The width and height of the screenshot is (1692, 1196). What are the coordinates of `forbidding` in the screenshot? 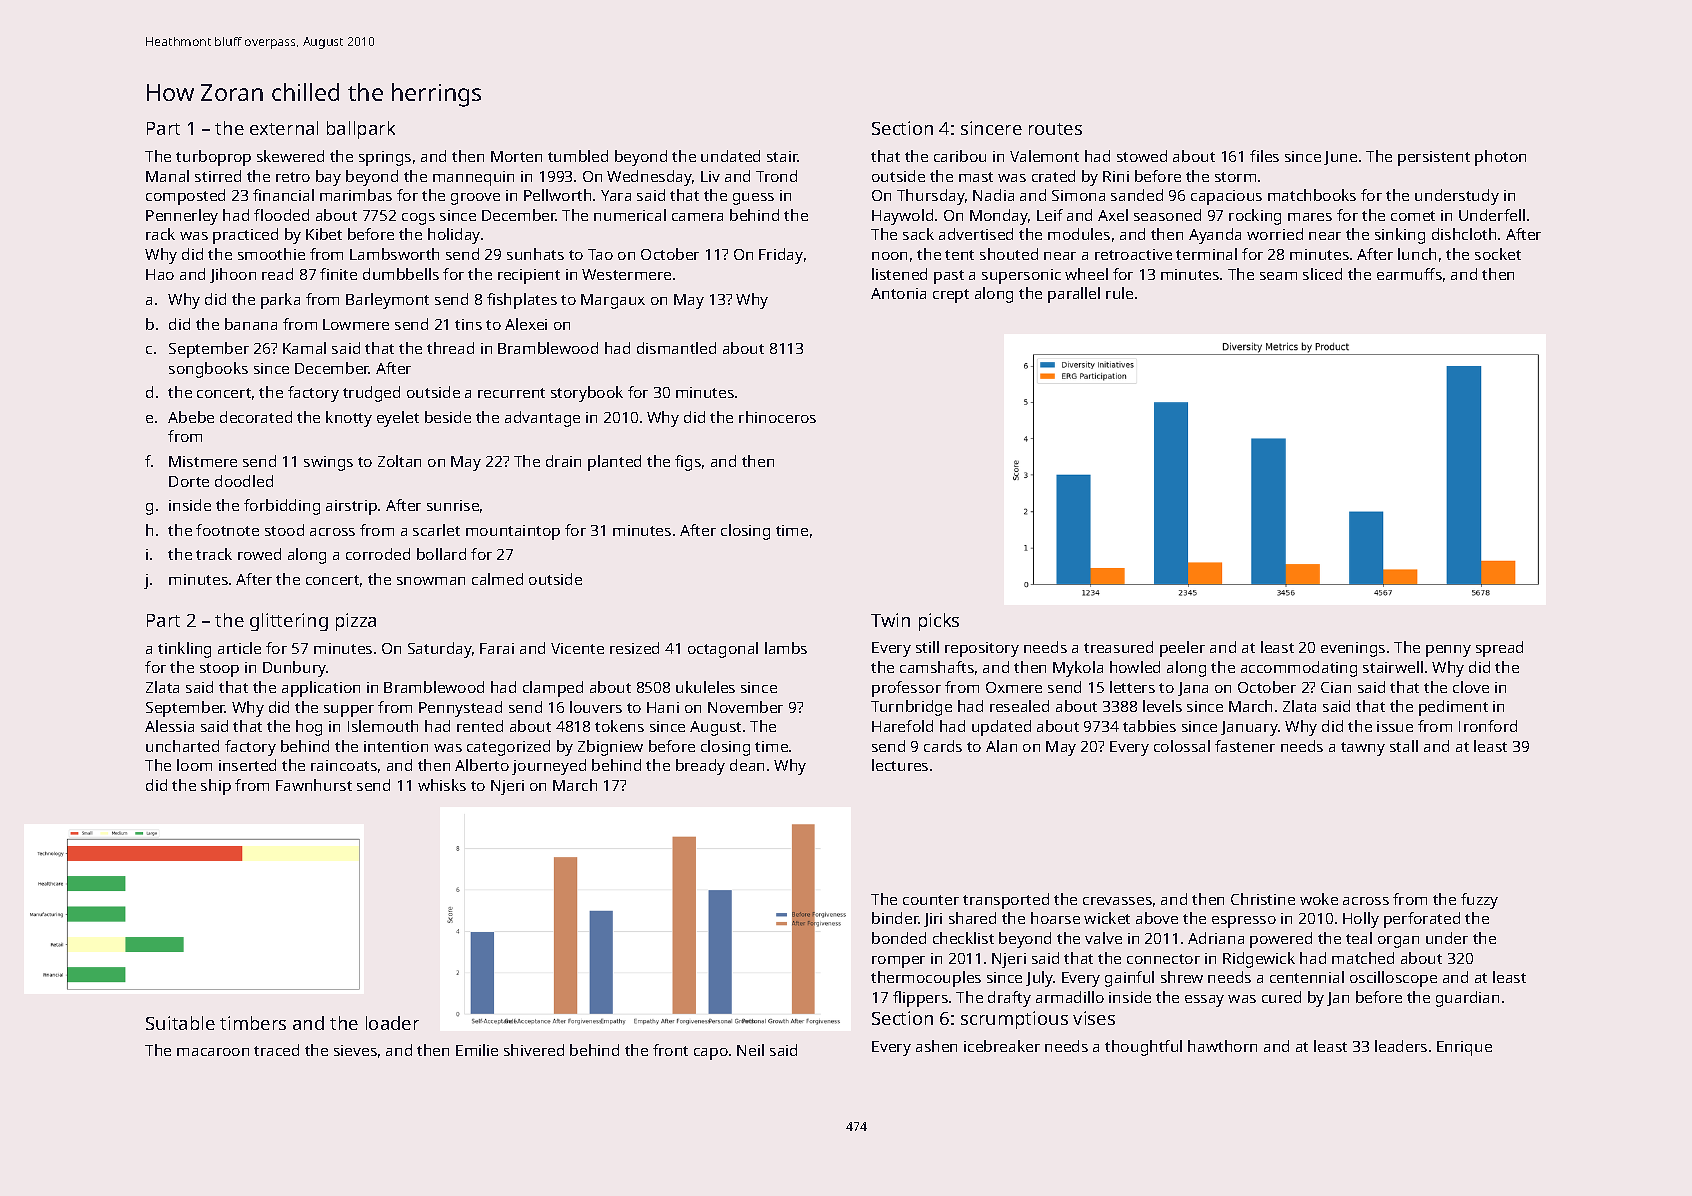 It's located at (282, 507).
